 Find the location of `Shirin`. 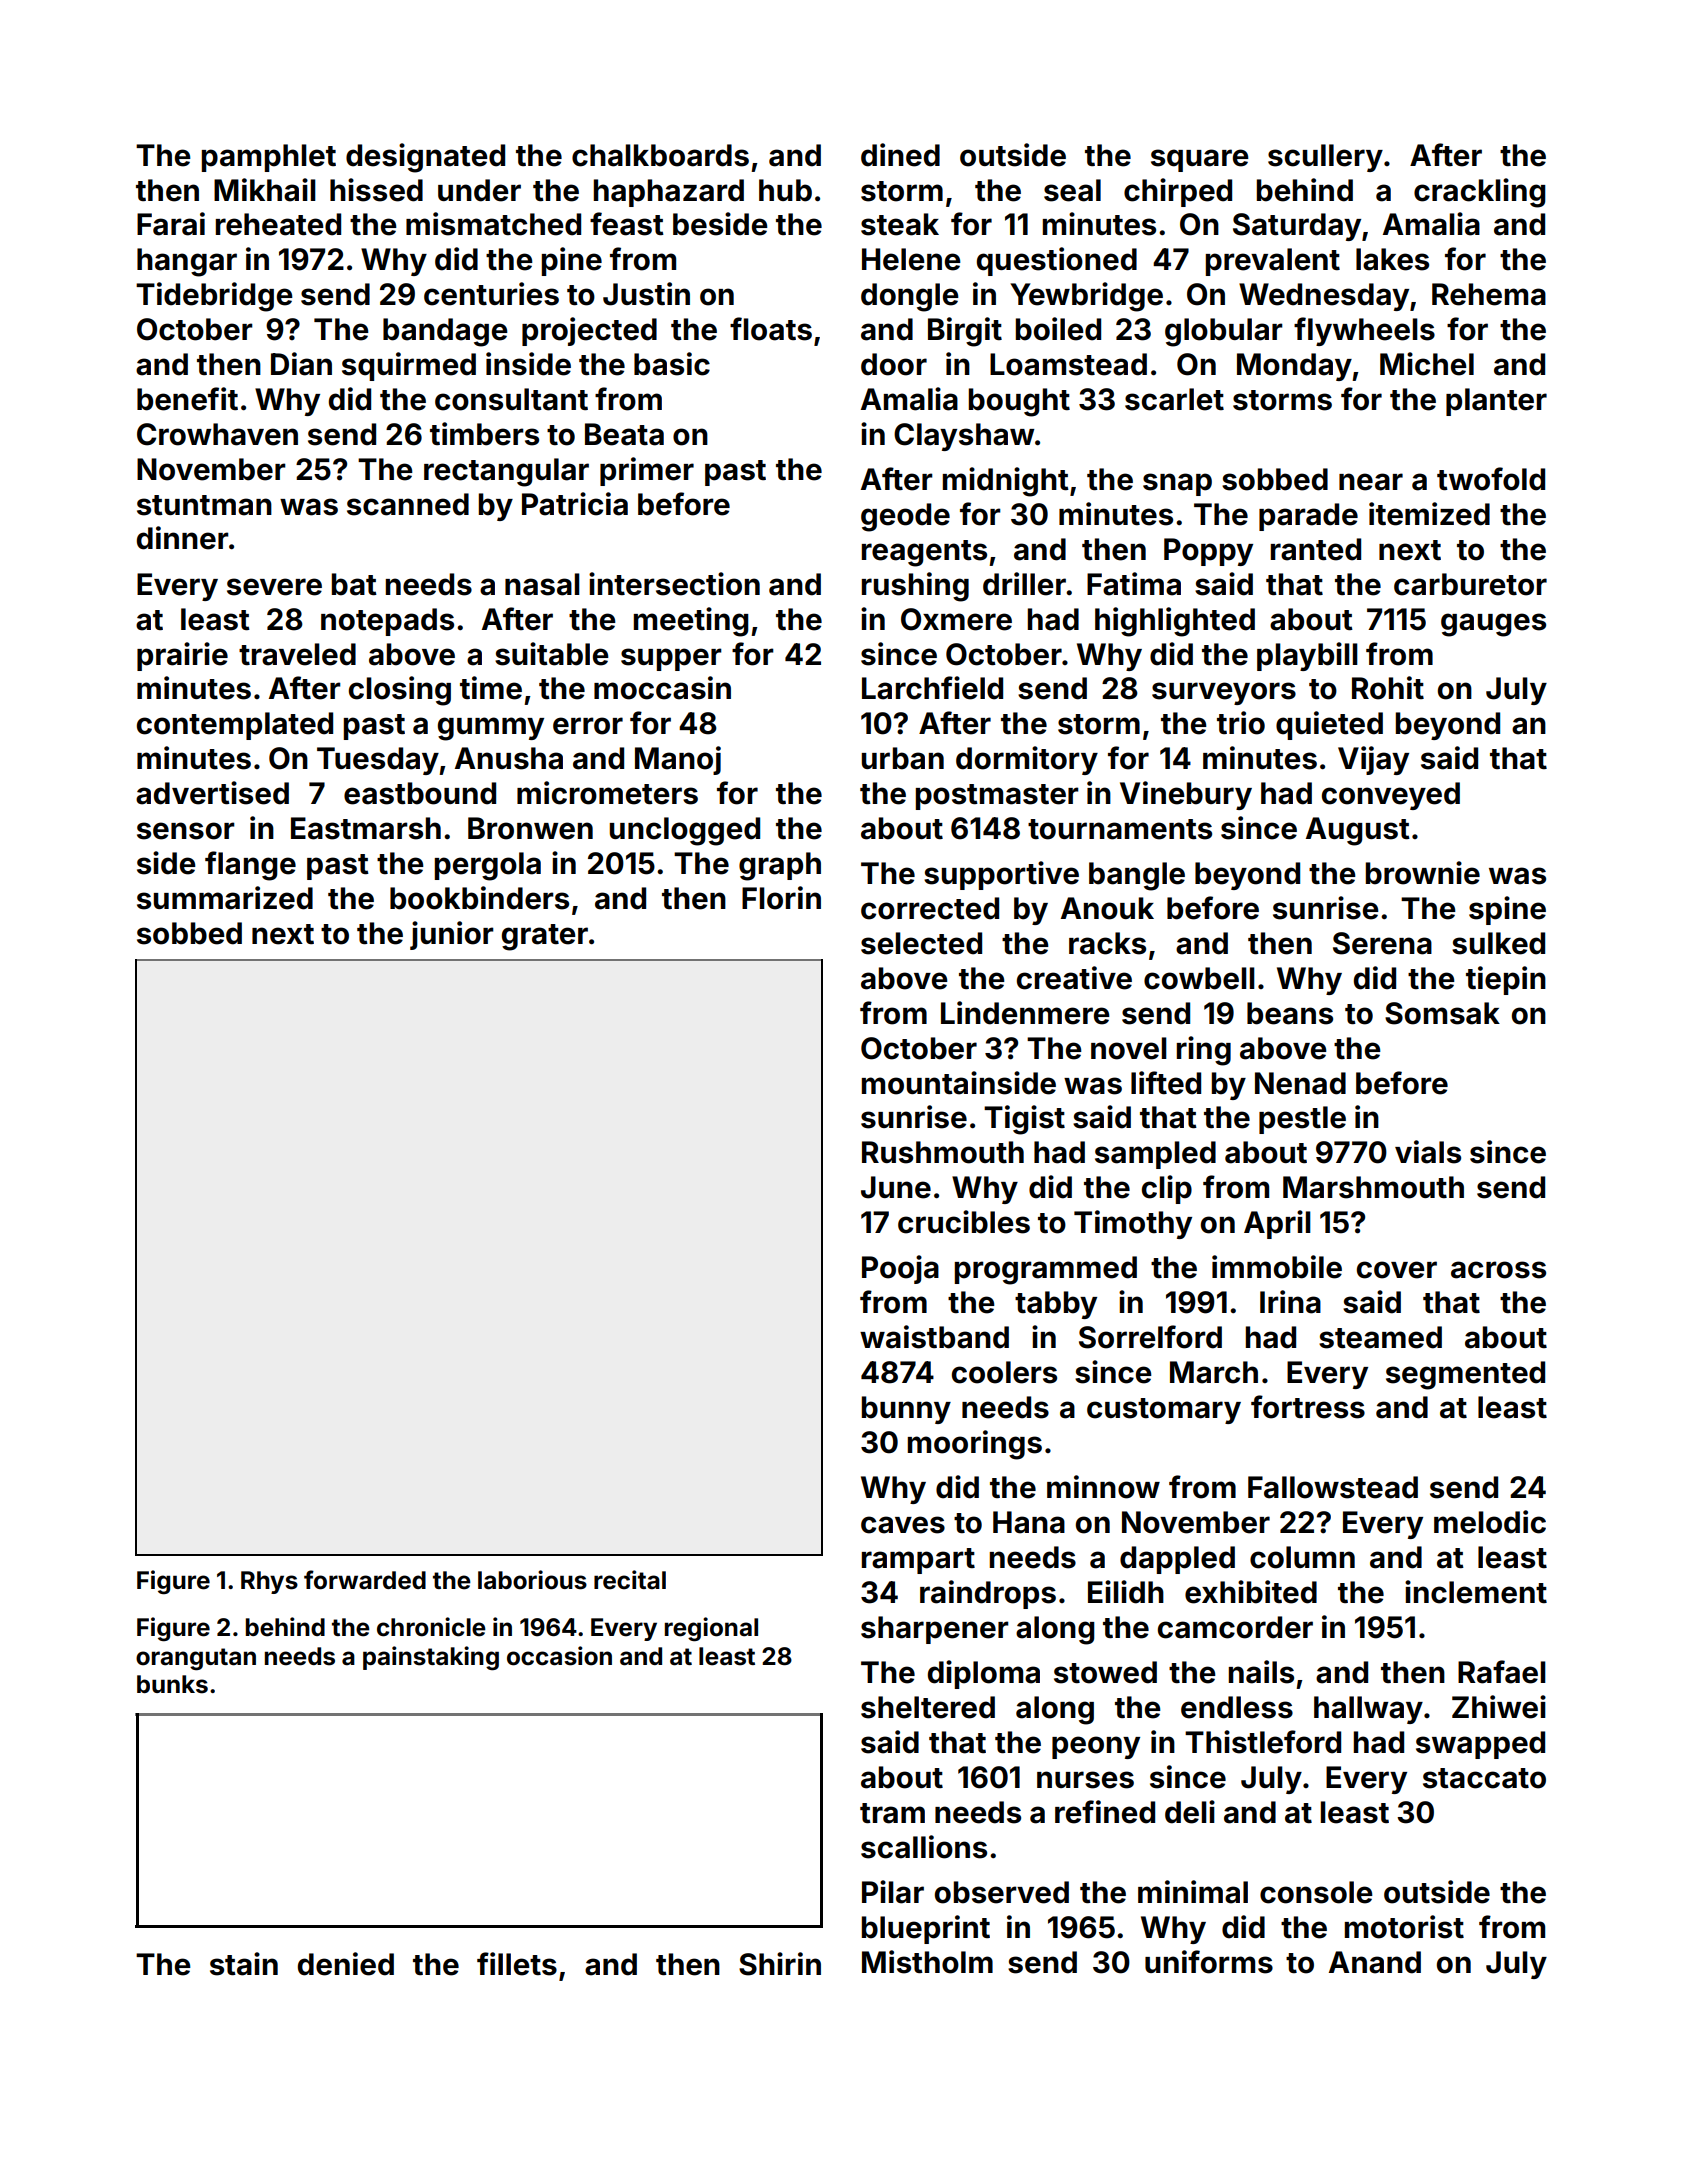

Shirin is located at coordinates (780, 1964).
